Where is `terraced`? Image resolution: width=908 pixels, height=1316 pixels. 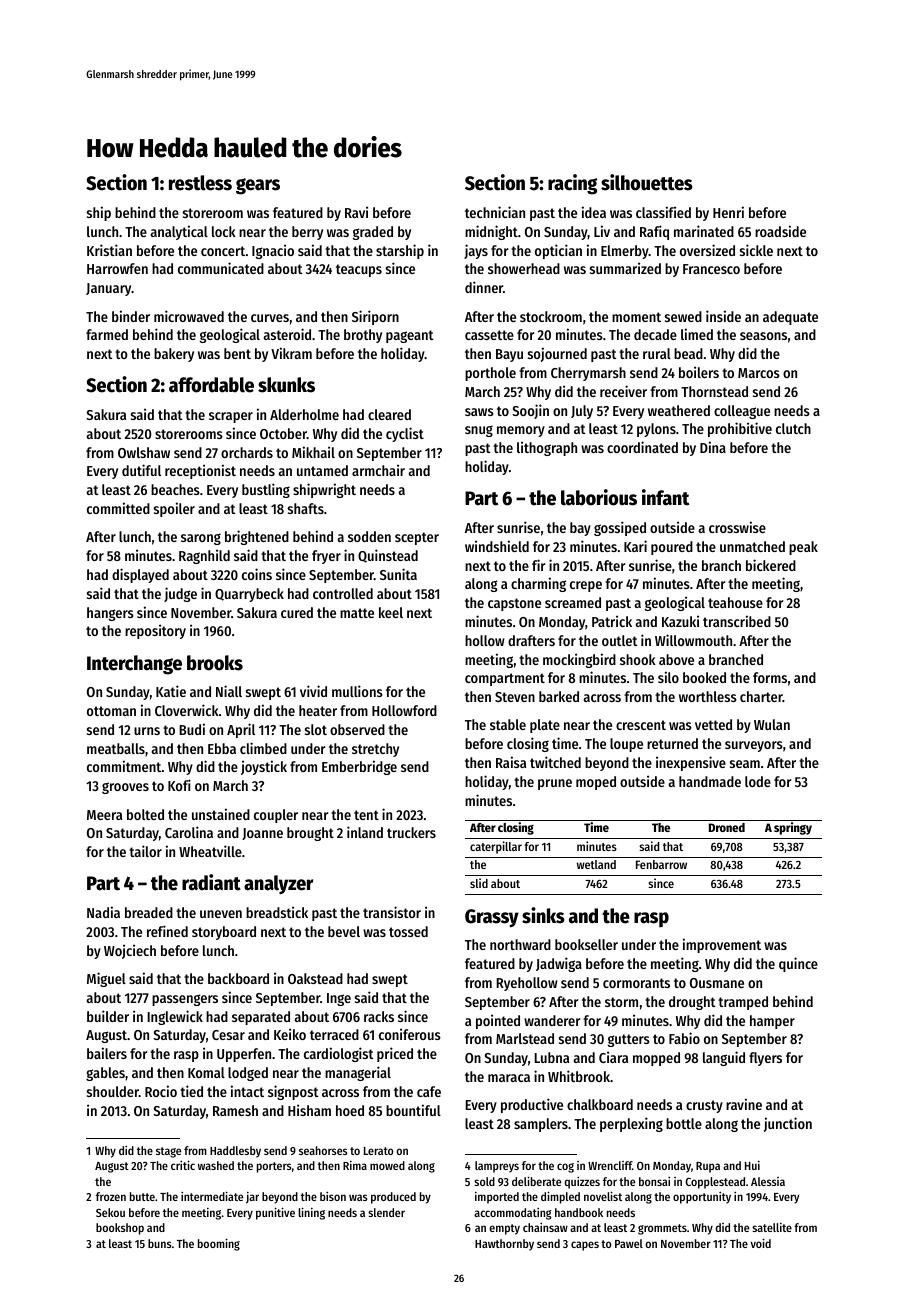 terraced is located at coordinates (334, 1034).
